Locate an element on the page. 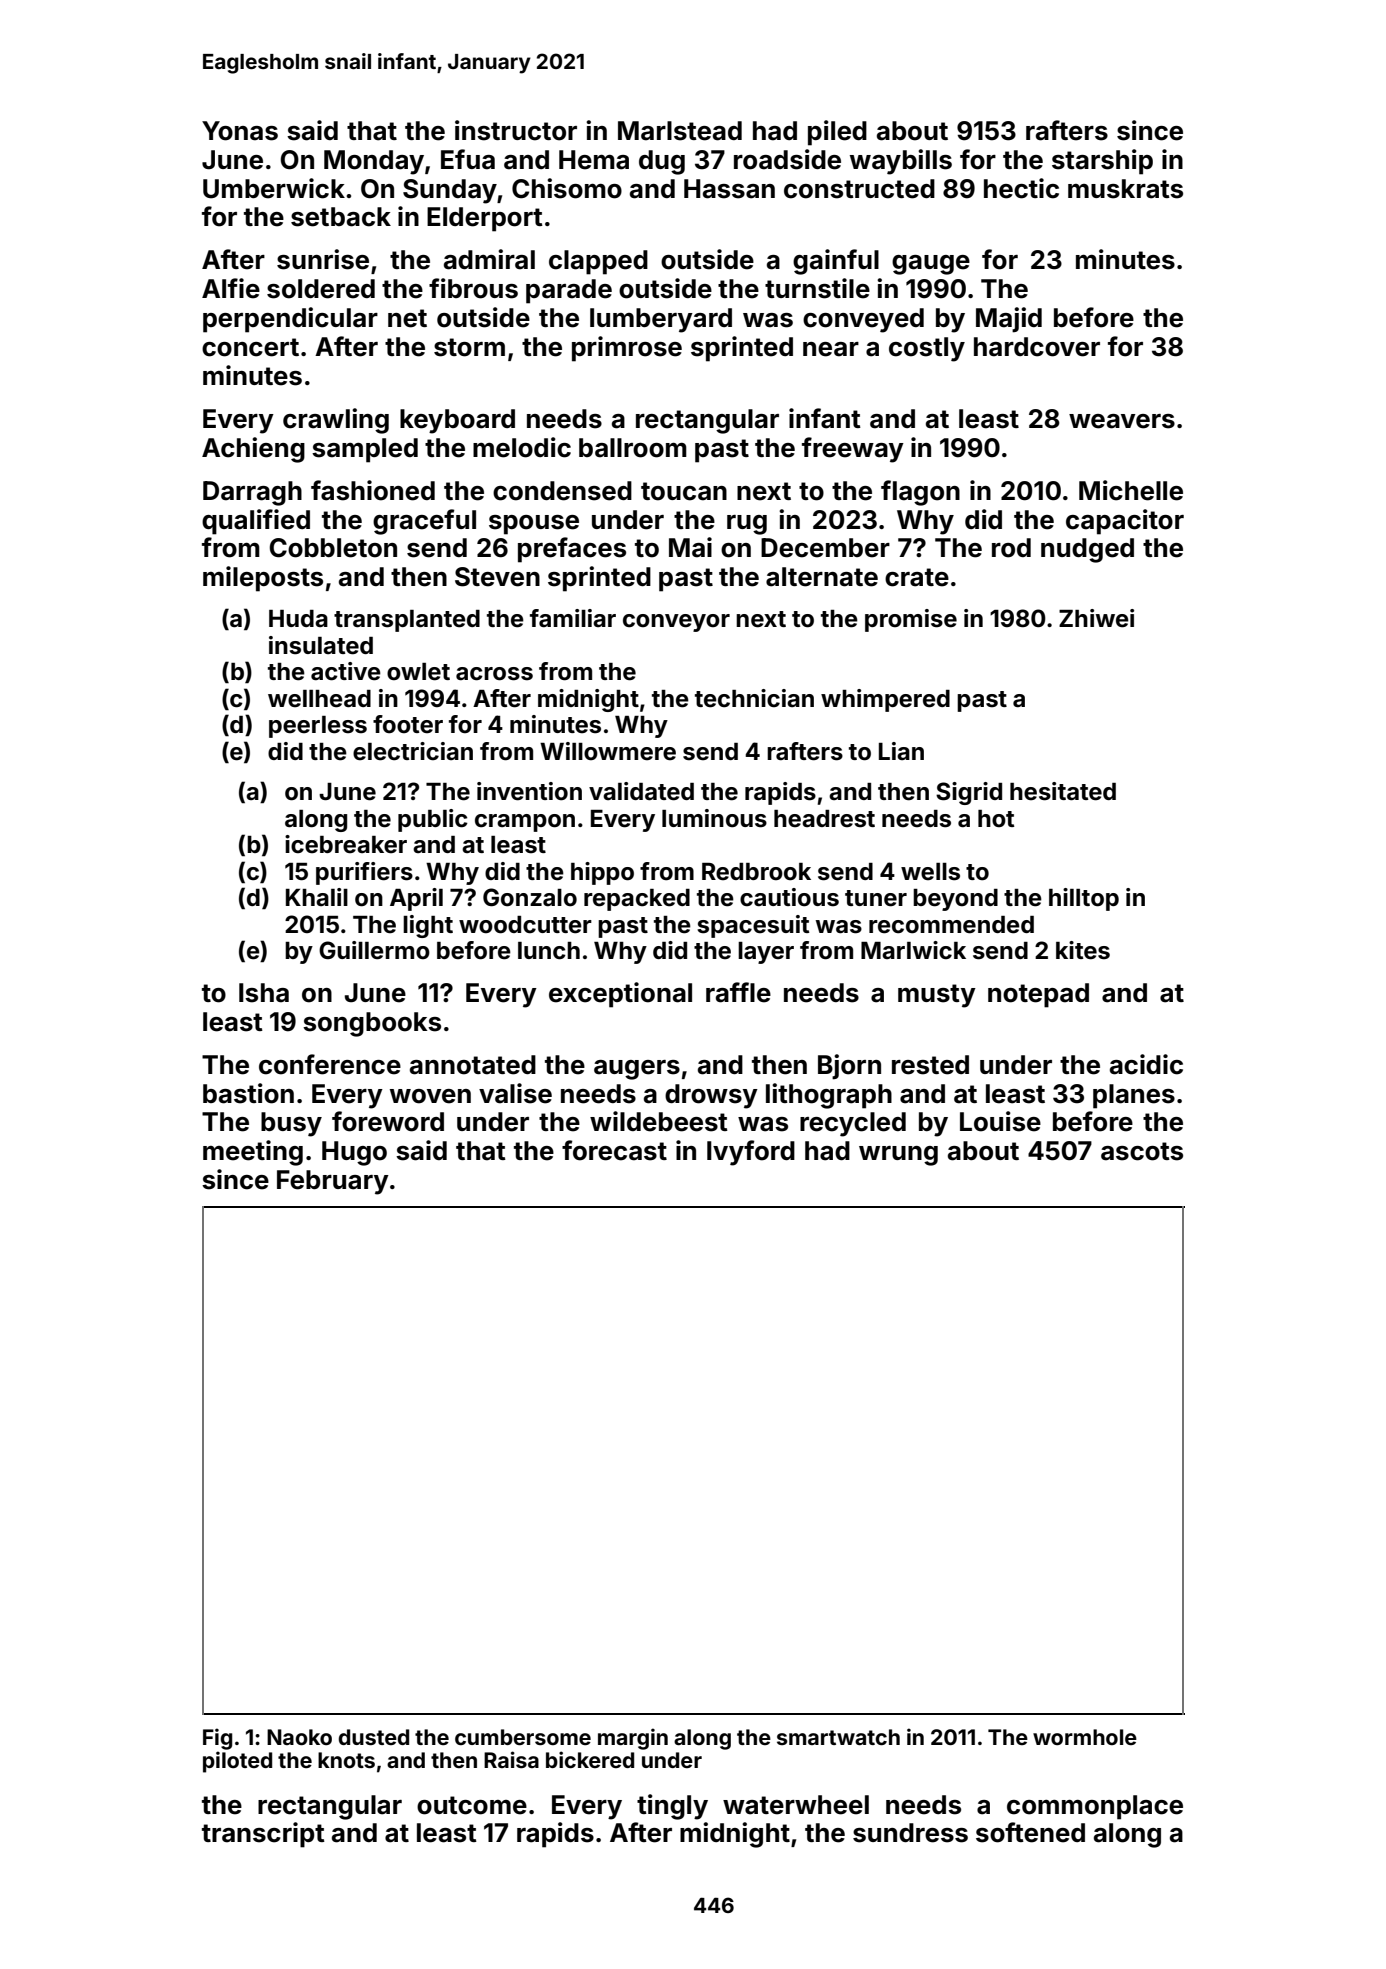  electrician is located at coordinates (413, 751).
